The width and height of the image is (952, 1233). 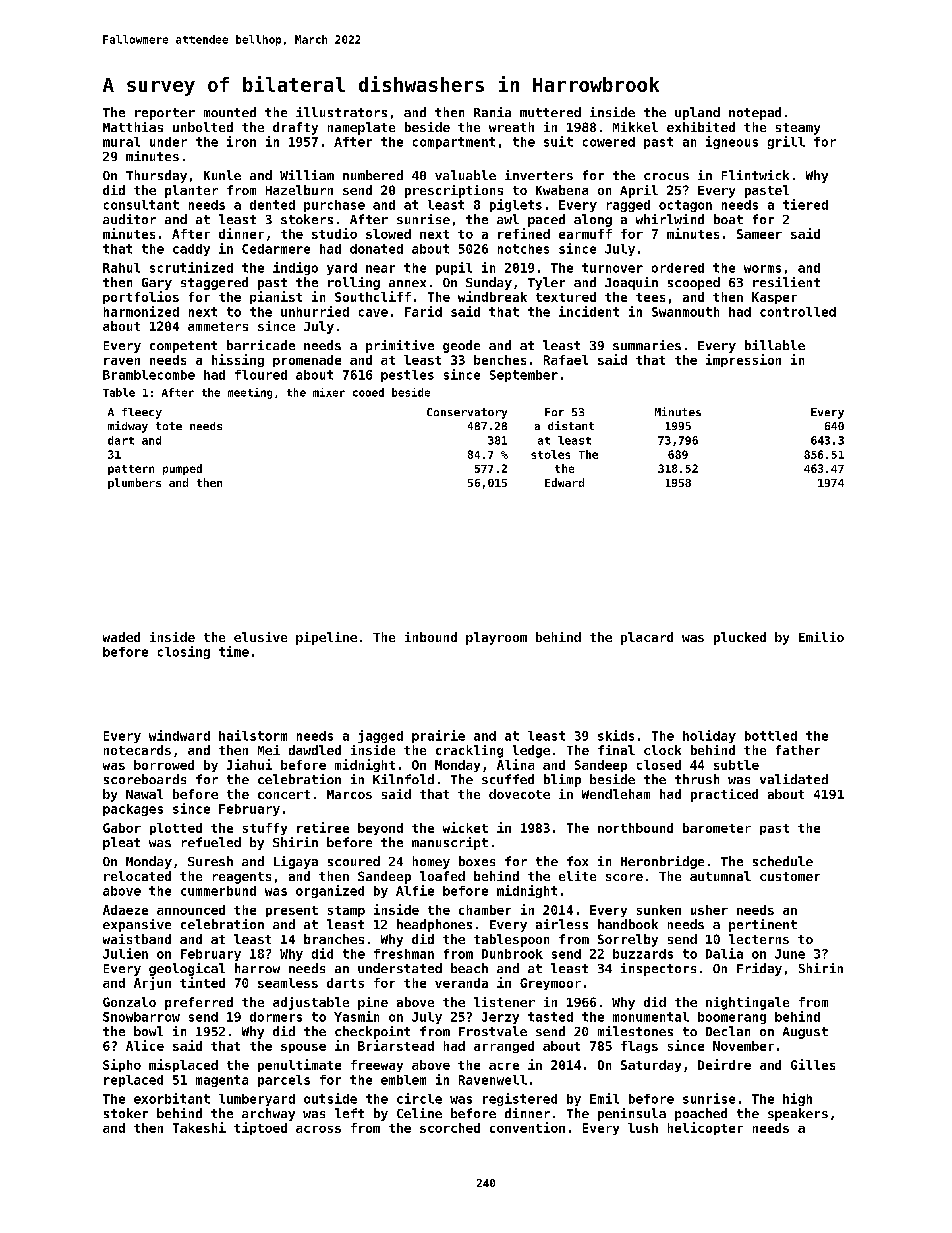 What do you see at coordinates (515, 764) in the image?
I see `Alina` at bounding box center [515, 764].
